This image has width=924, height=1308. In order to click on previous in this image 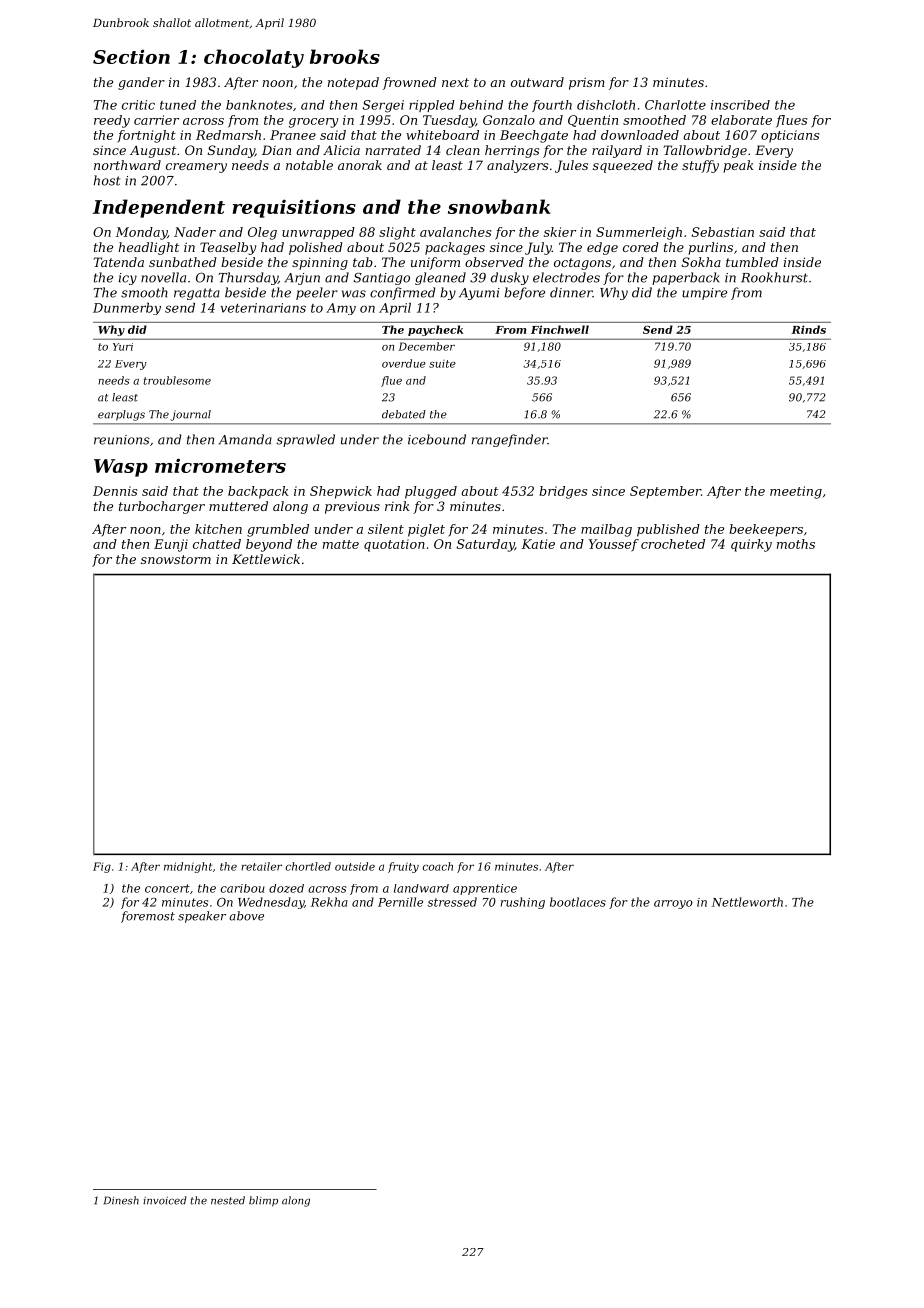, I will do `click(352, 507)`.
